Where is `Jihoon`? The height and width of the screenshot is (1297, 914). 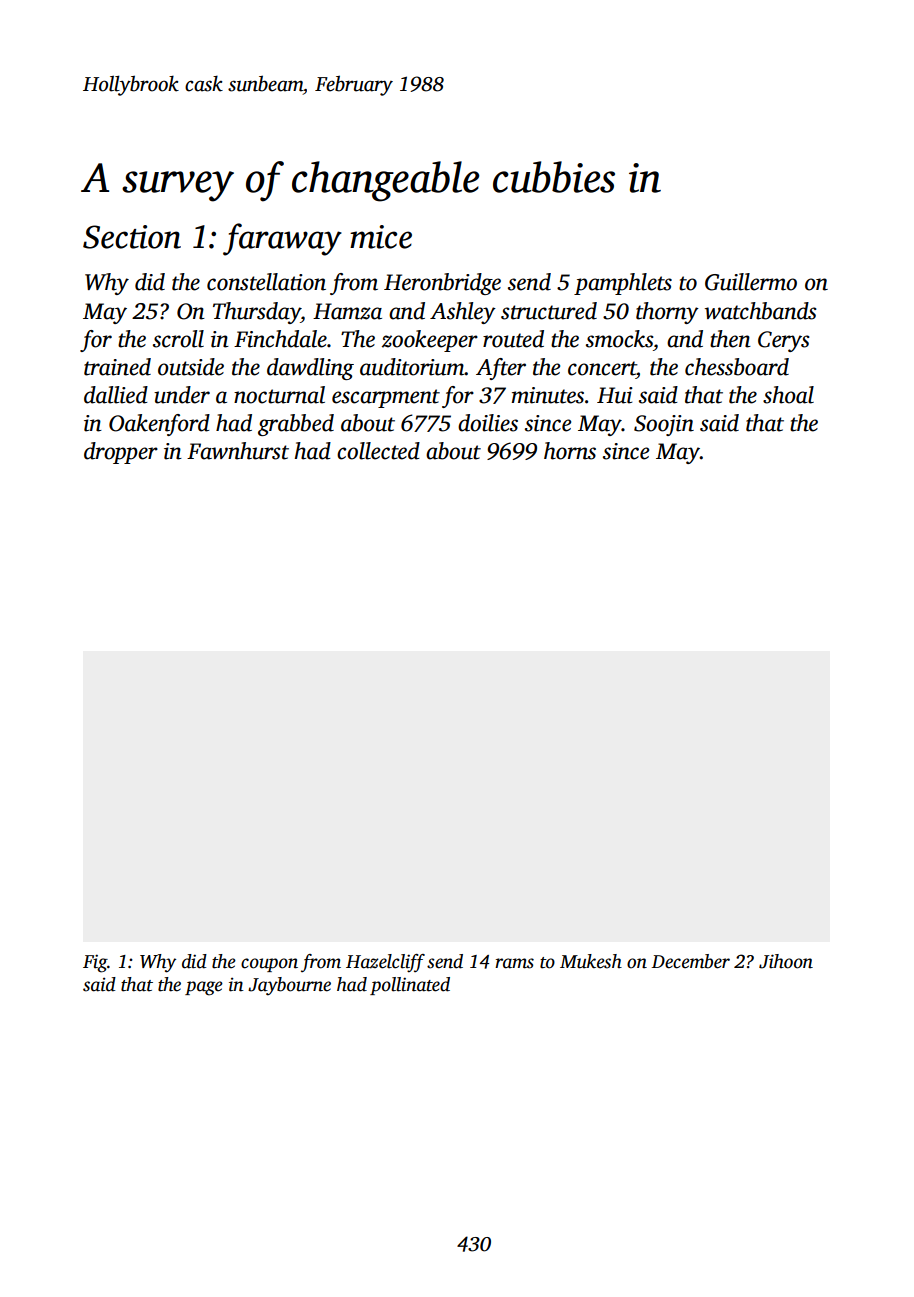 Jihoon is located at coordinates (786, 961).
